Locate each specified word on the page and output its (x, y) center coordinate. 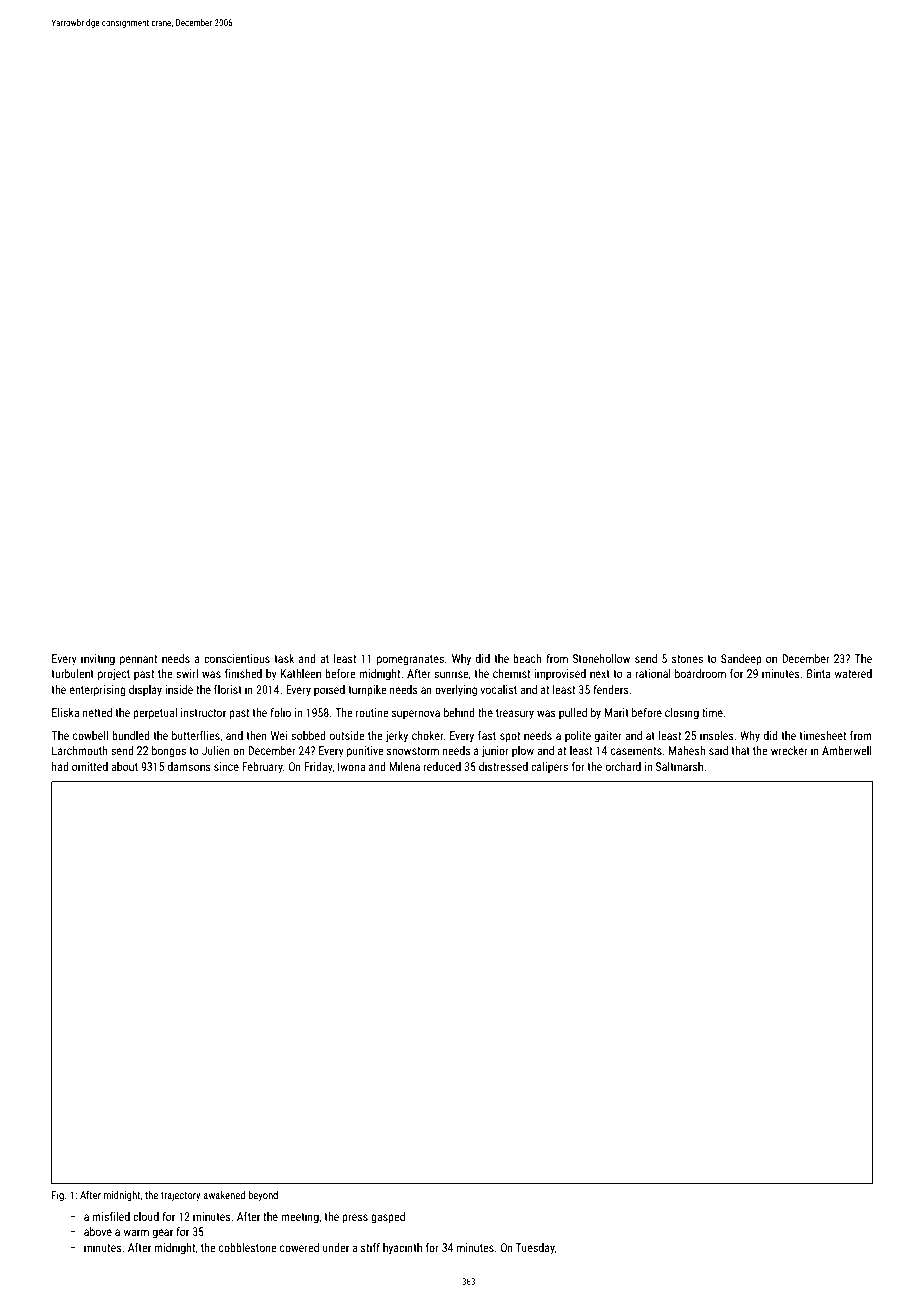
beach (527, 658)
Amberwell (847, 750)
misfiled (111, 1216)
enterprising (98, 691)
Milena (404, 766)
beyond (263, 1196)
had (60, 766)
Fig (58, 1196)
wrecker (789, 750)
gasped (388, 1218)
